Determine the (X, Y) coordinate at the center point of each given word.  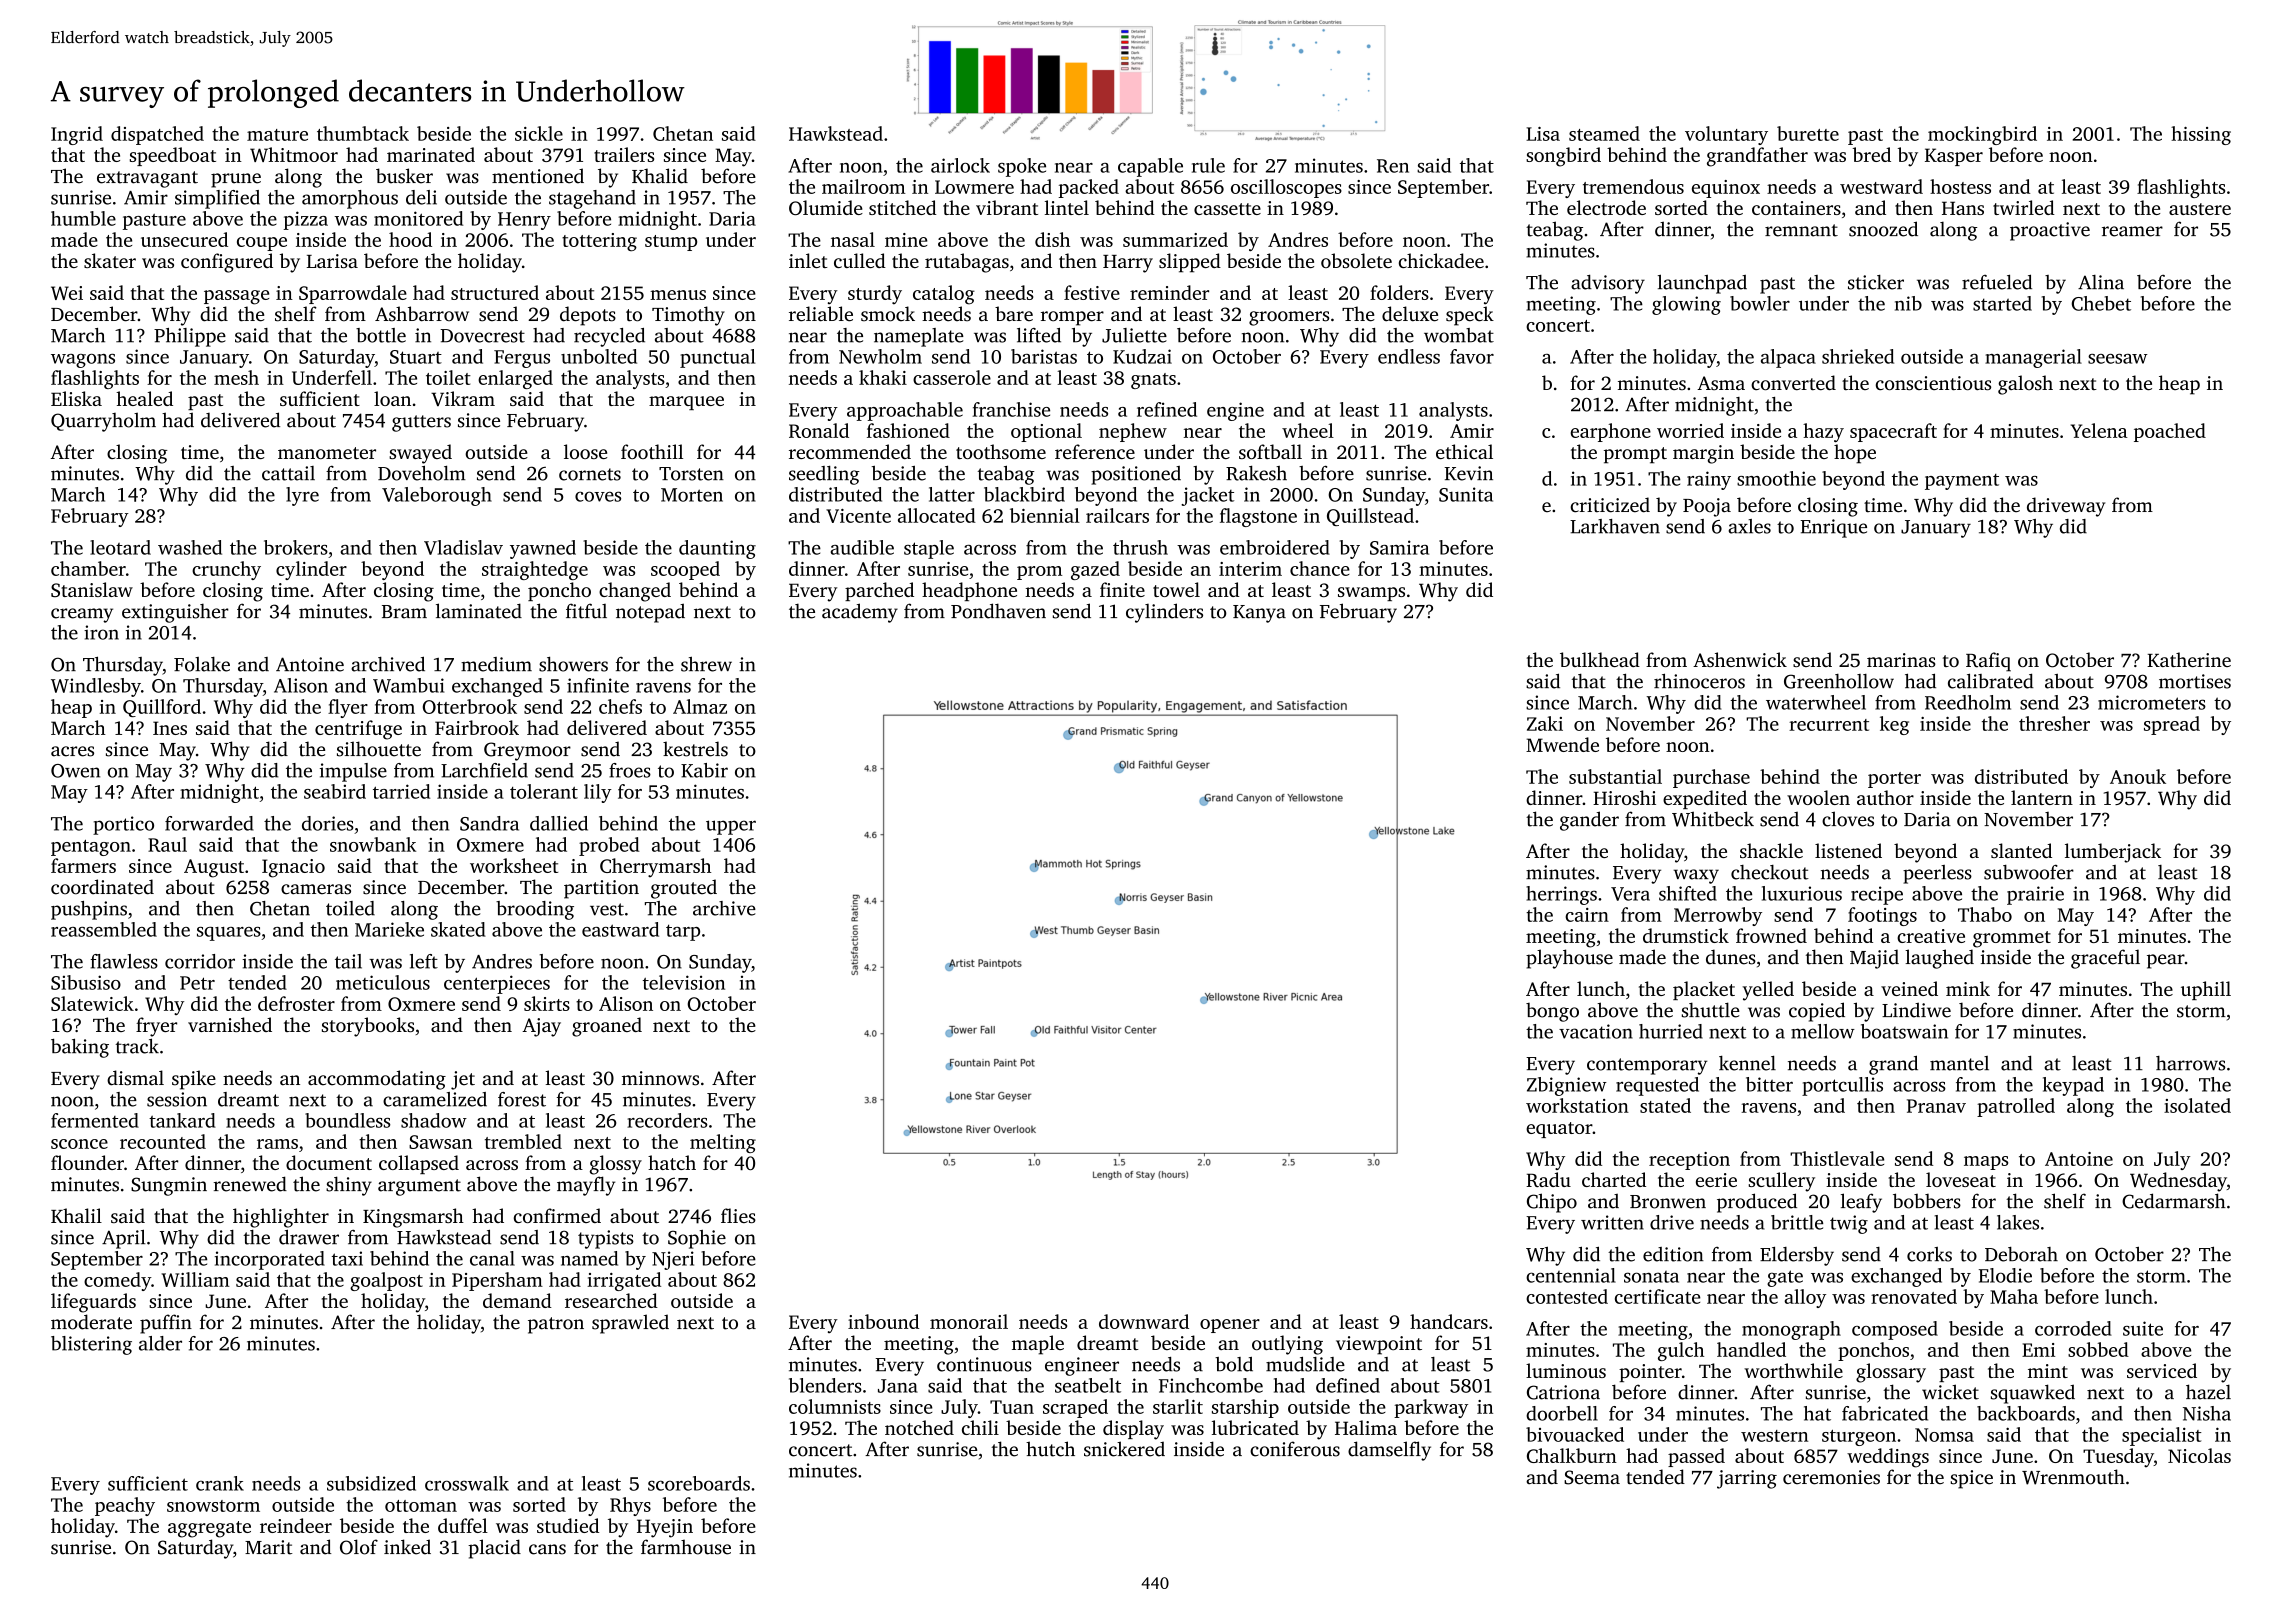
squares (229, 934)
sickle (539, 133)
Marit (268, 1547)
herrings (1561, 895)
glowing (1686, 305)
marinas (1901, 660)
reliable (821, 314)
